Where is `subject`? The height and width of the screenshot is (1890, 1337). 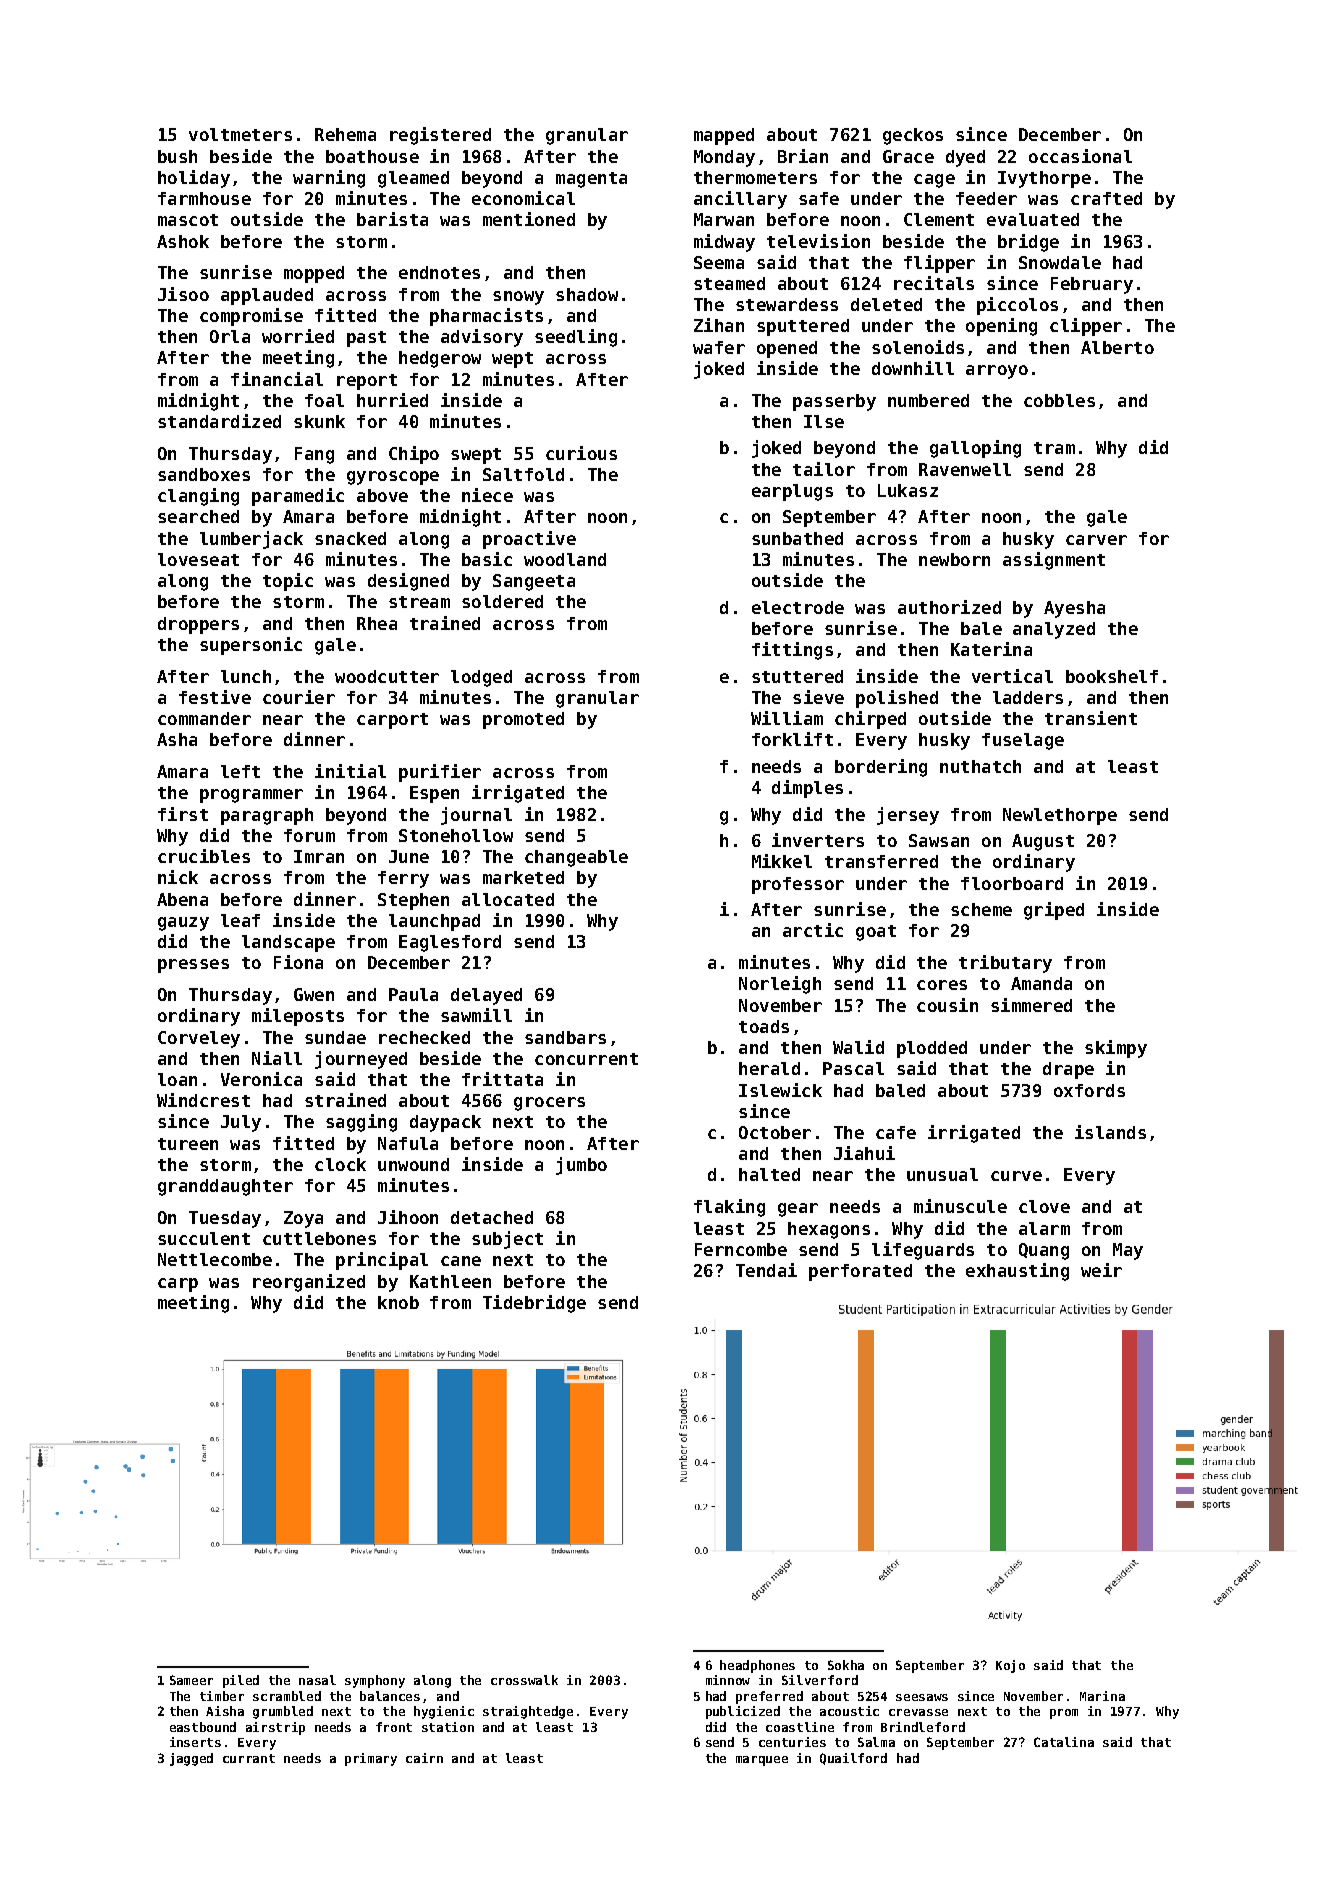 subject is located at coordinates (507, 1240).
